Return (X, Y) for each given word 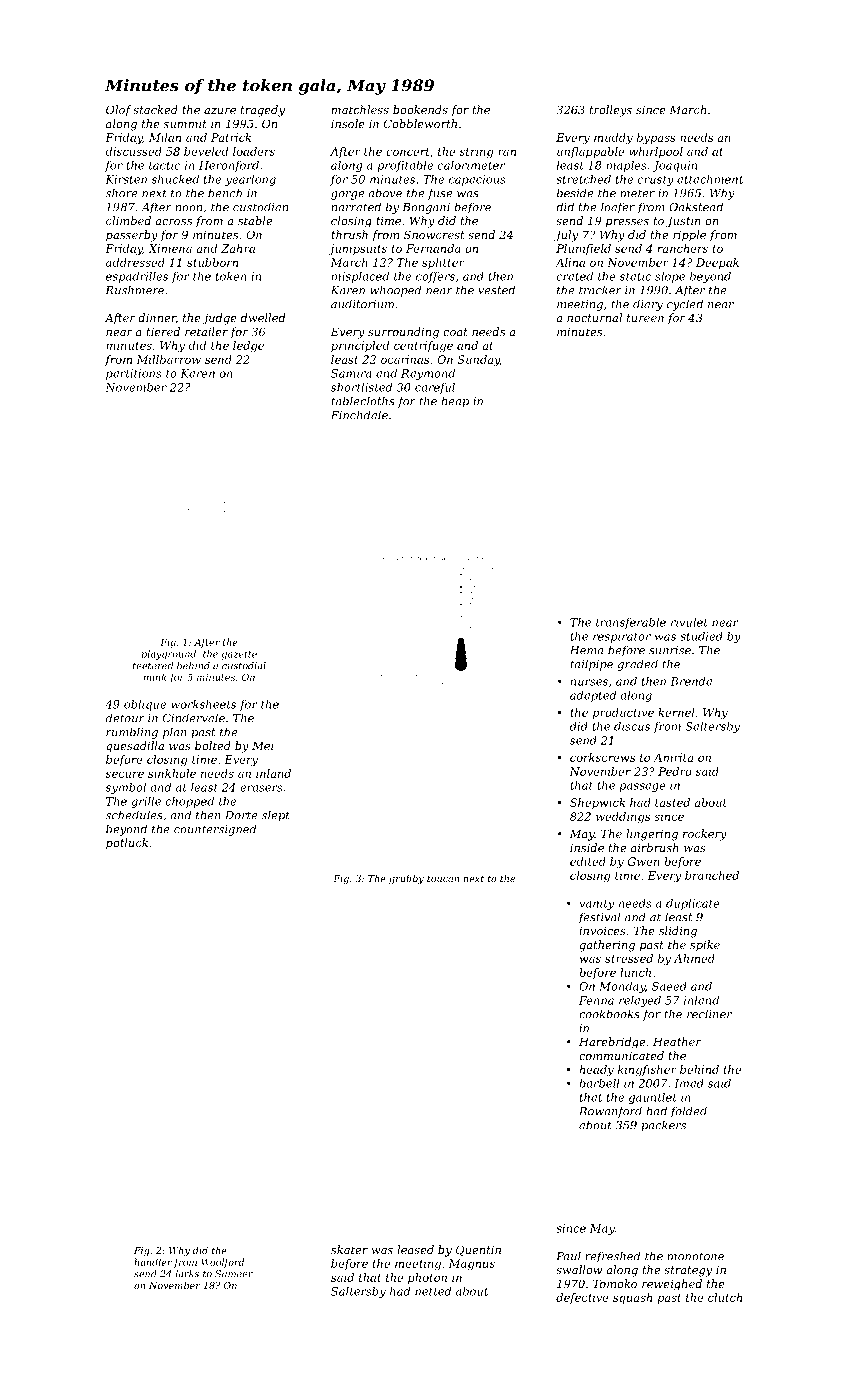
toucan (443, 878)
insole (348, 123)
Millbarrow (169, 359)
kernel (676, 712)
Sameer (234, 1274)
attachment (710, 179)
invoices (602, 930)
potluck (127, 844)
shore (122, 193)
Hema (586, 650)
